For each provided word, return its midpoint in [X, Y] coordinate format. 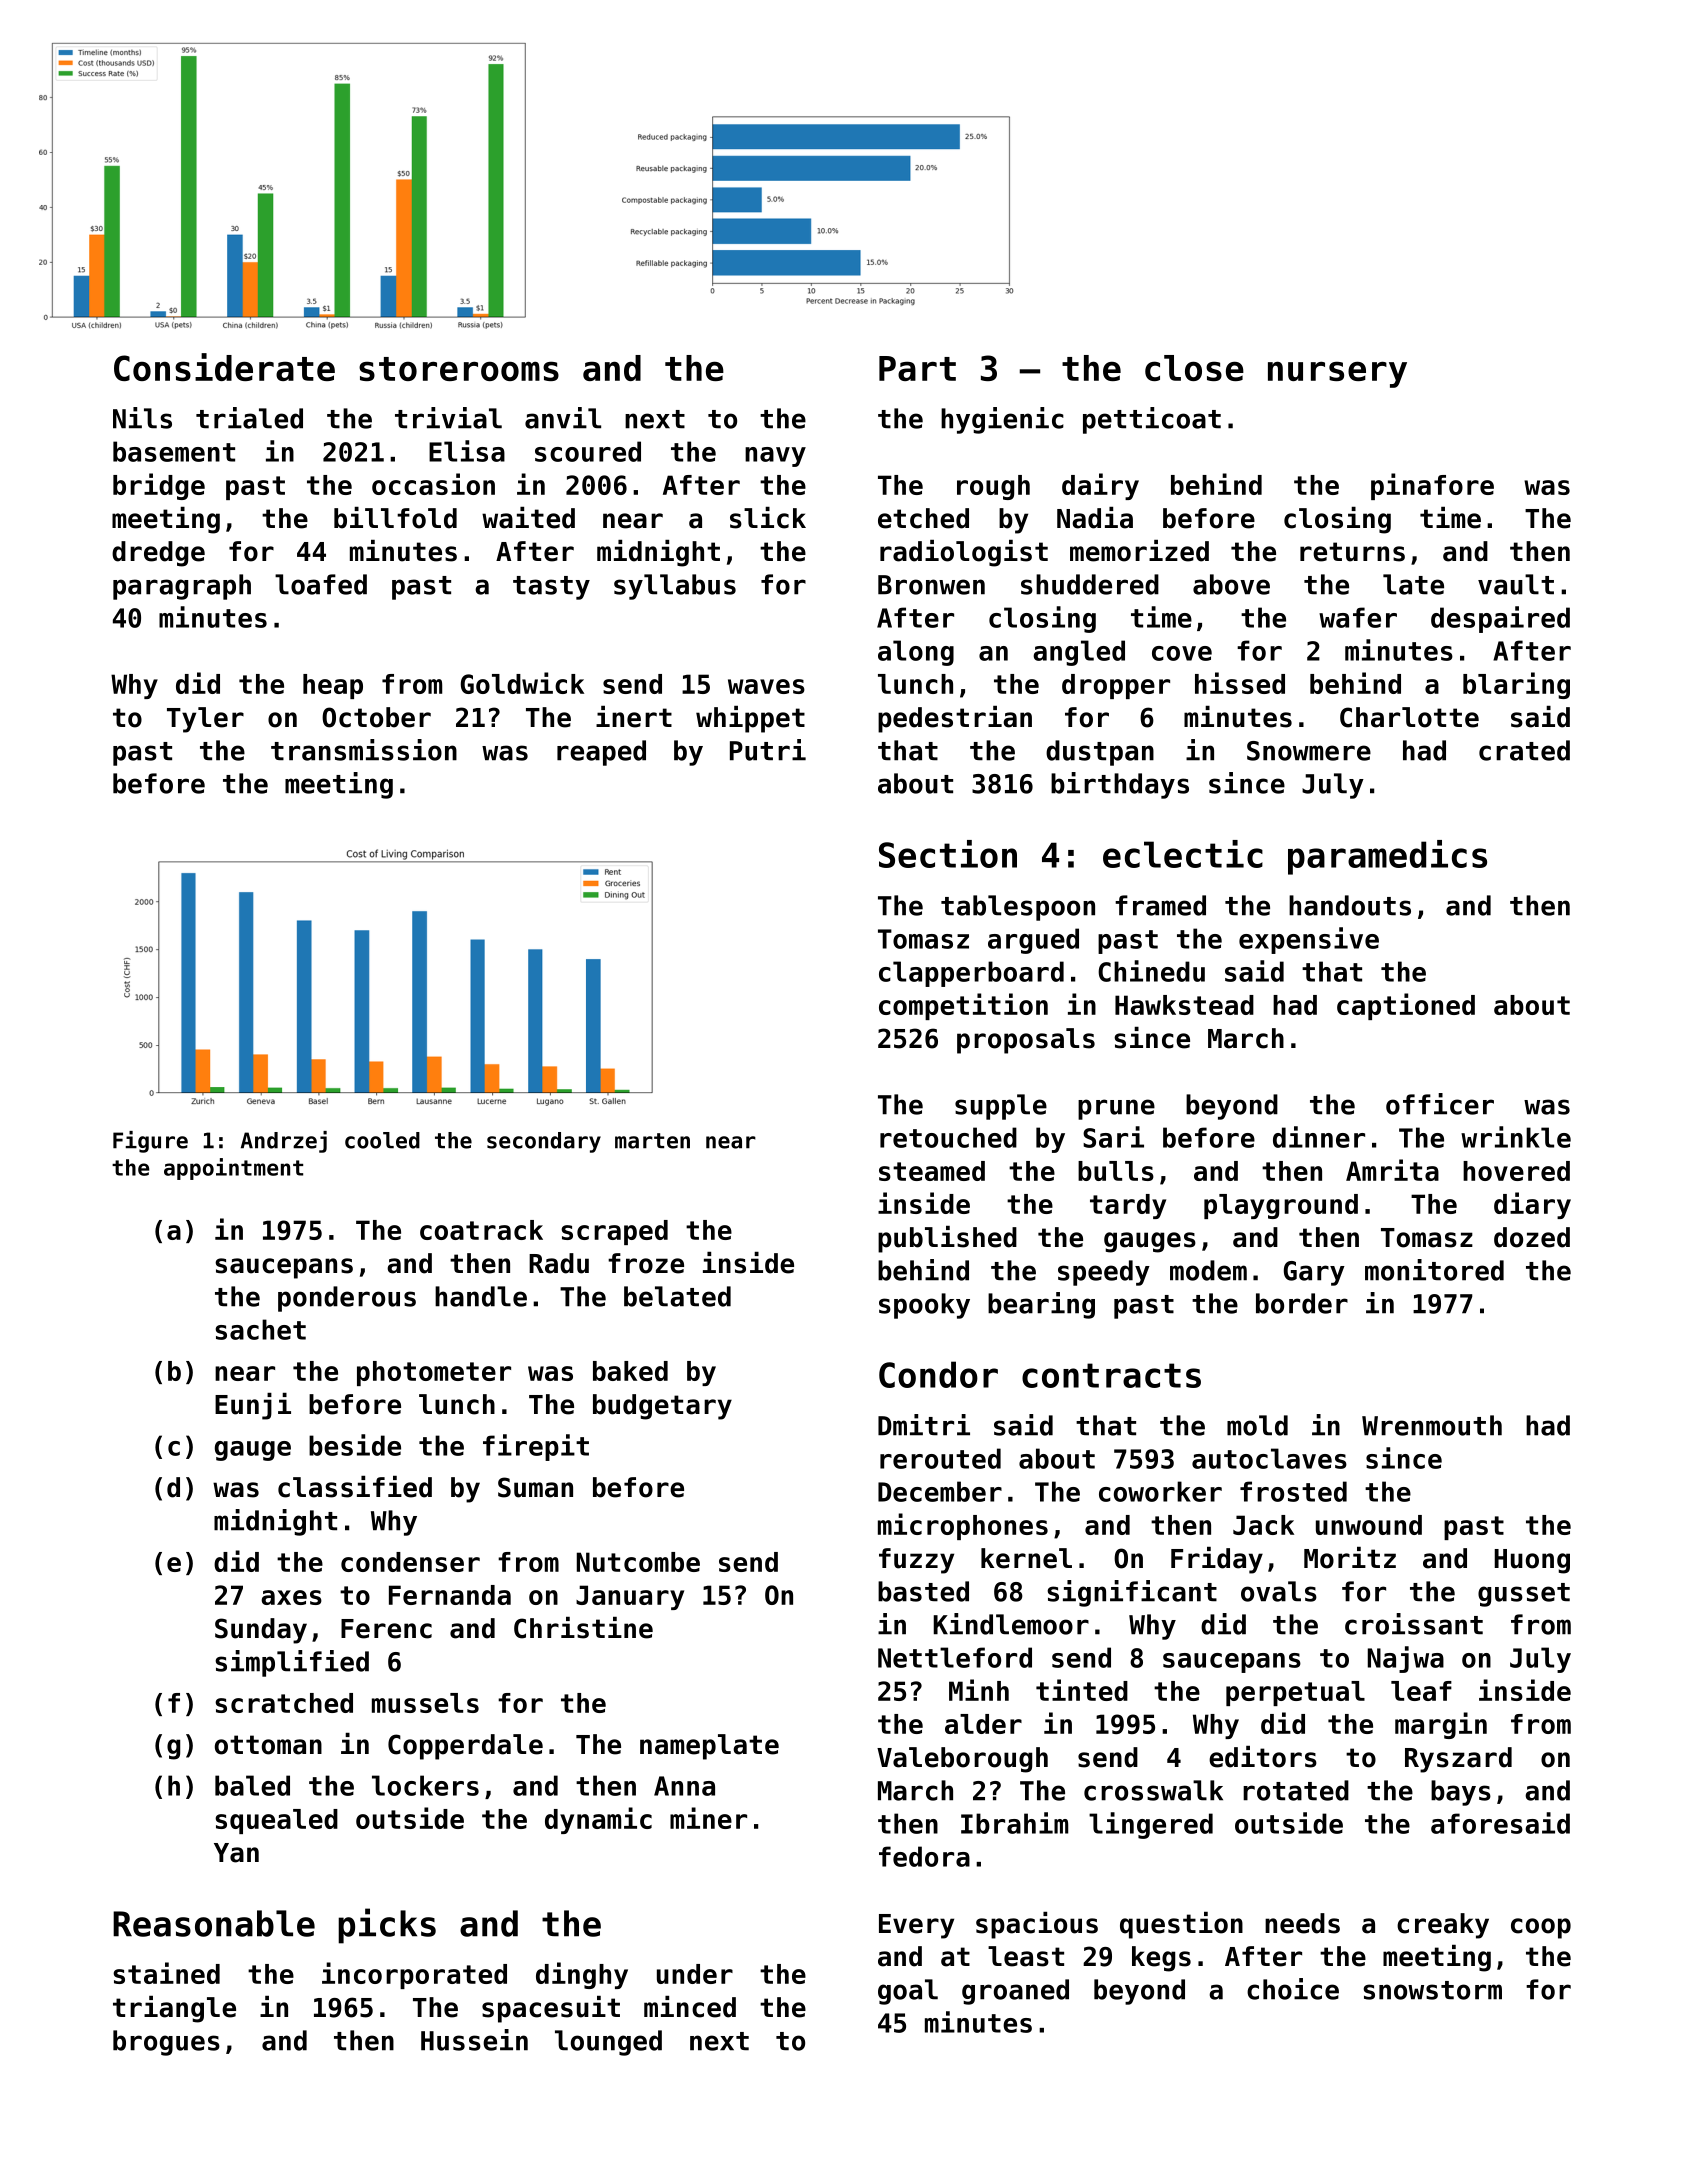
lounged [608, 2043]
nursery [1337, 374]
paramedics [1387, 857]
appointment [233, 1169]
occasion [433, 484]
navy [775, 457]
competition [963, 1006]
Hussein [474, 2040]
